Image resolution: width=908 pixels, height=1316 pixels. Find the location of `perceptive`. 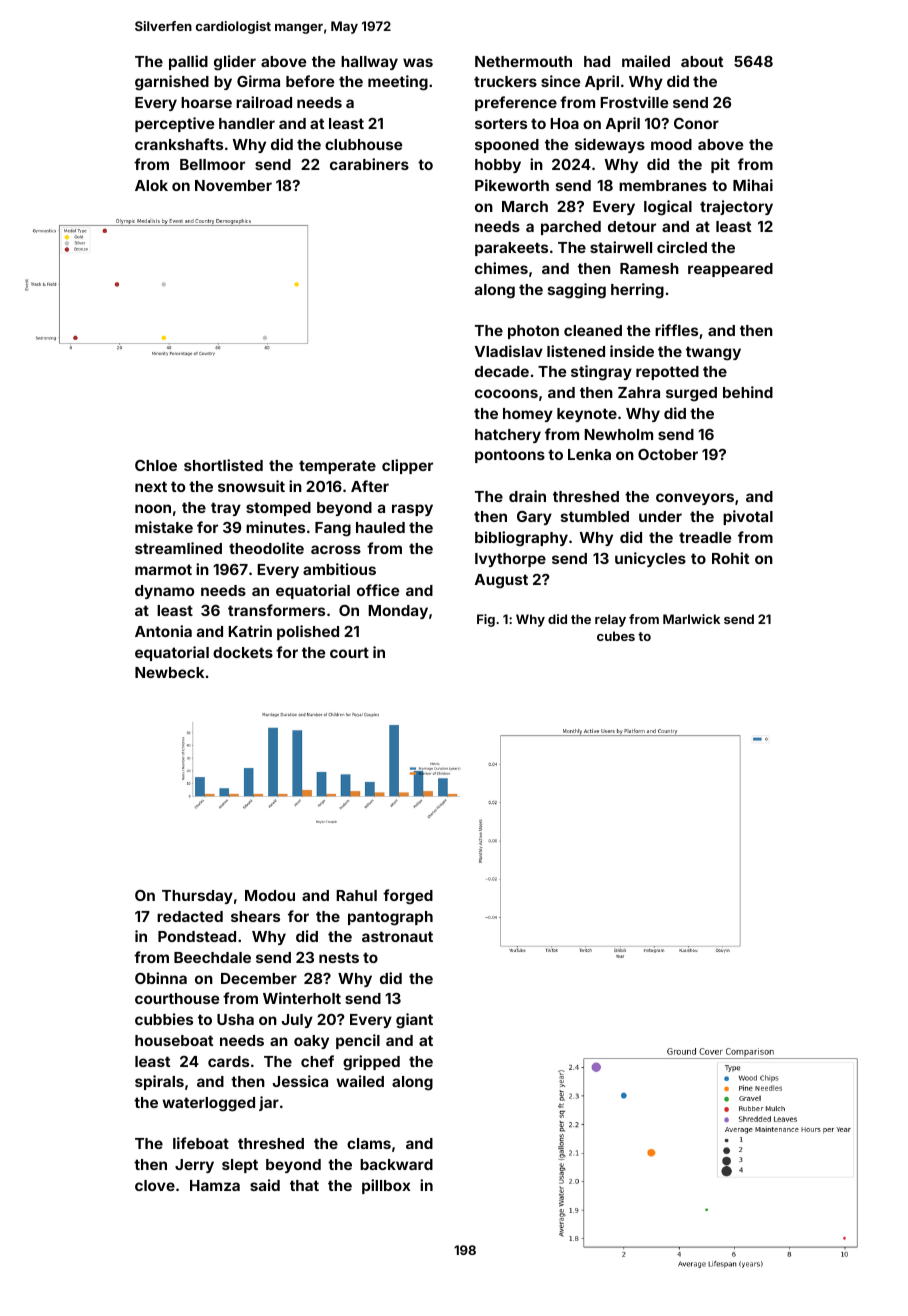

perceptive is located at coordinates (174, 124).
